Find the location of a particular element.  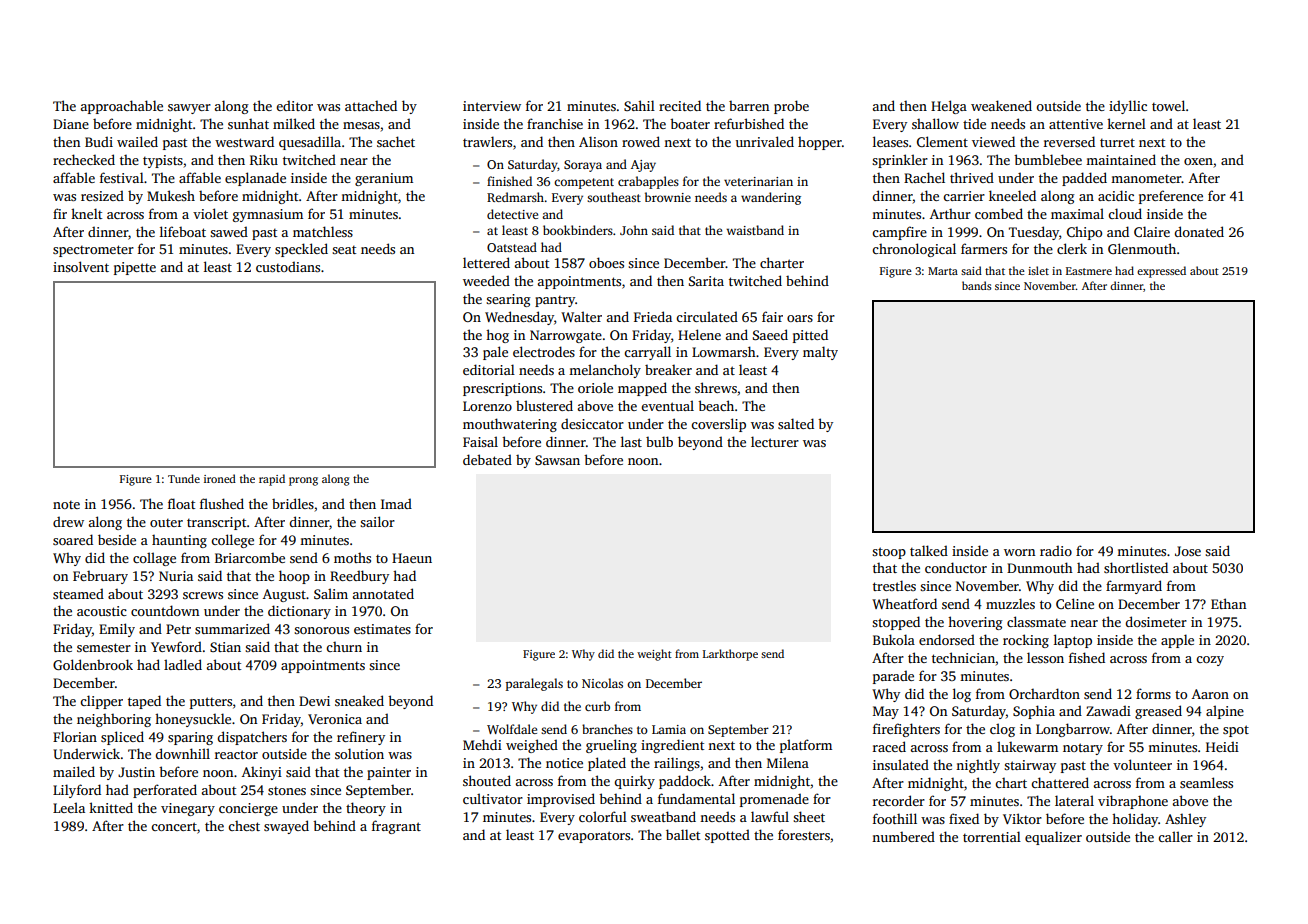

estimates is located at coordinates (382, 629).
